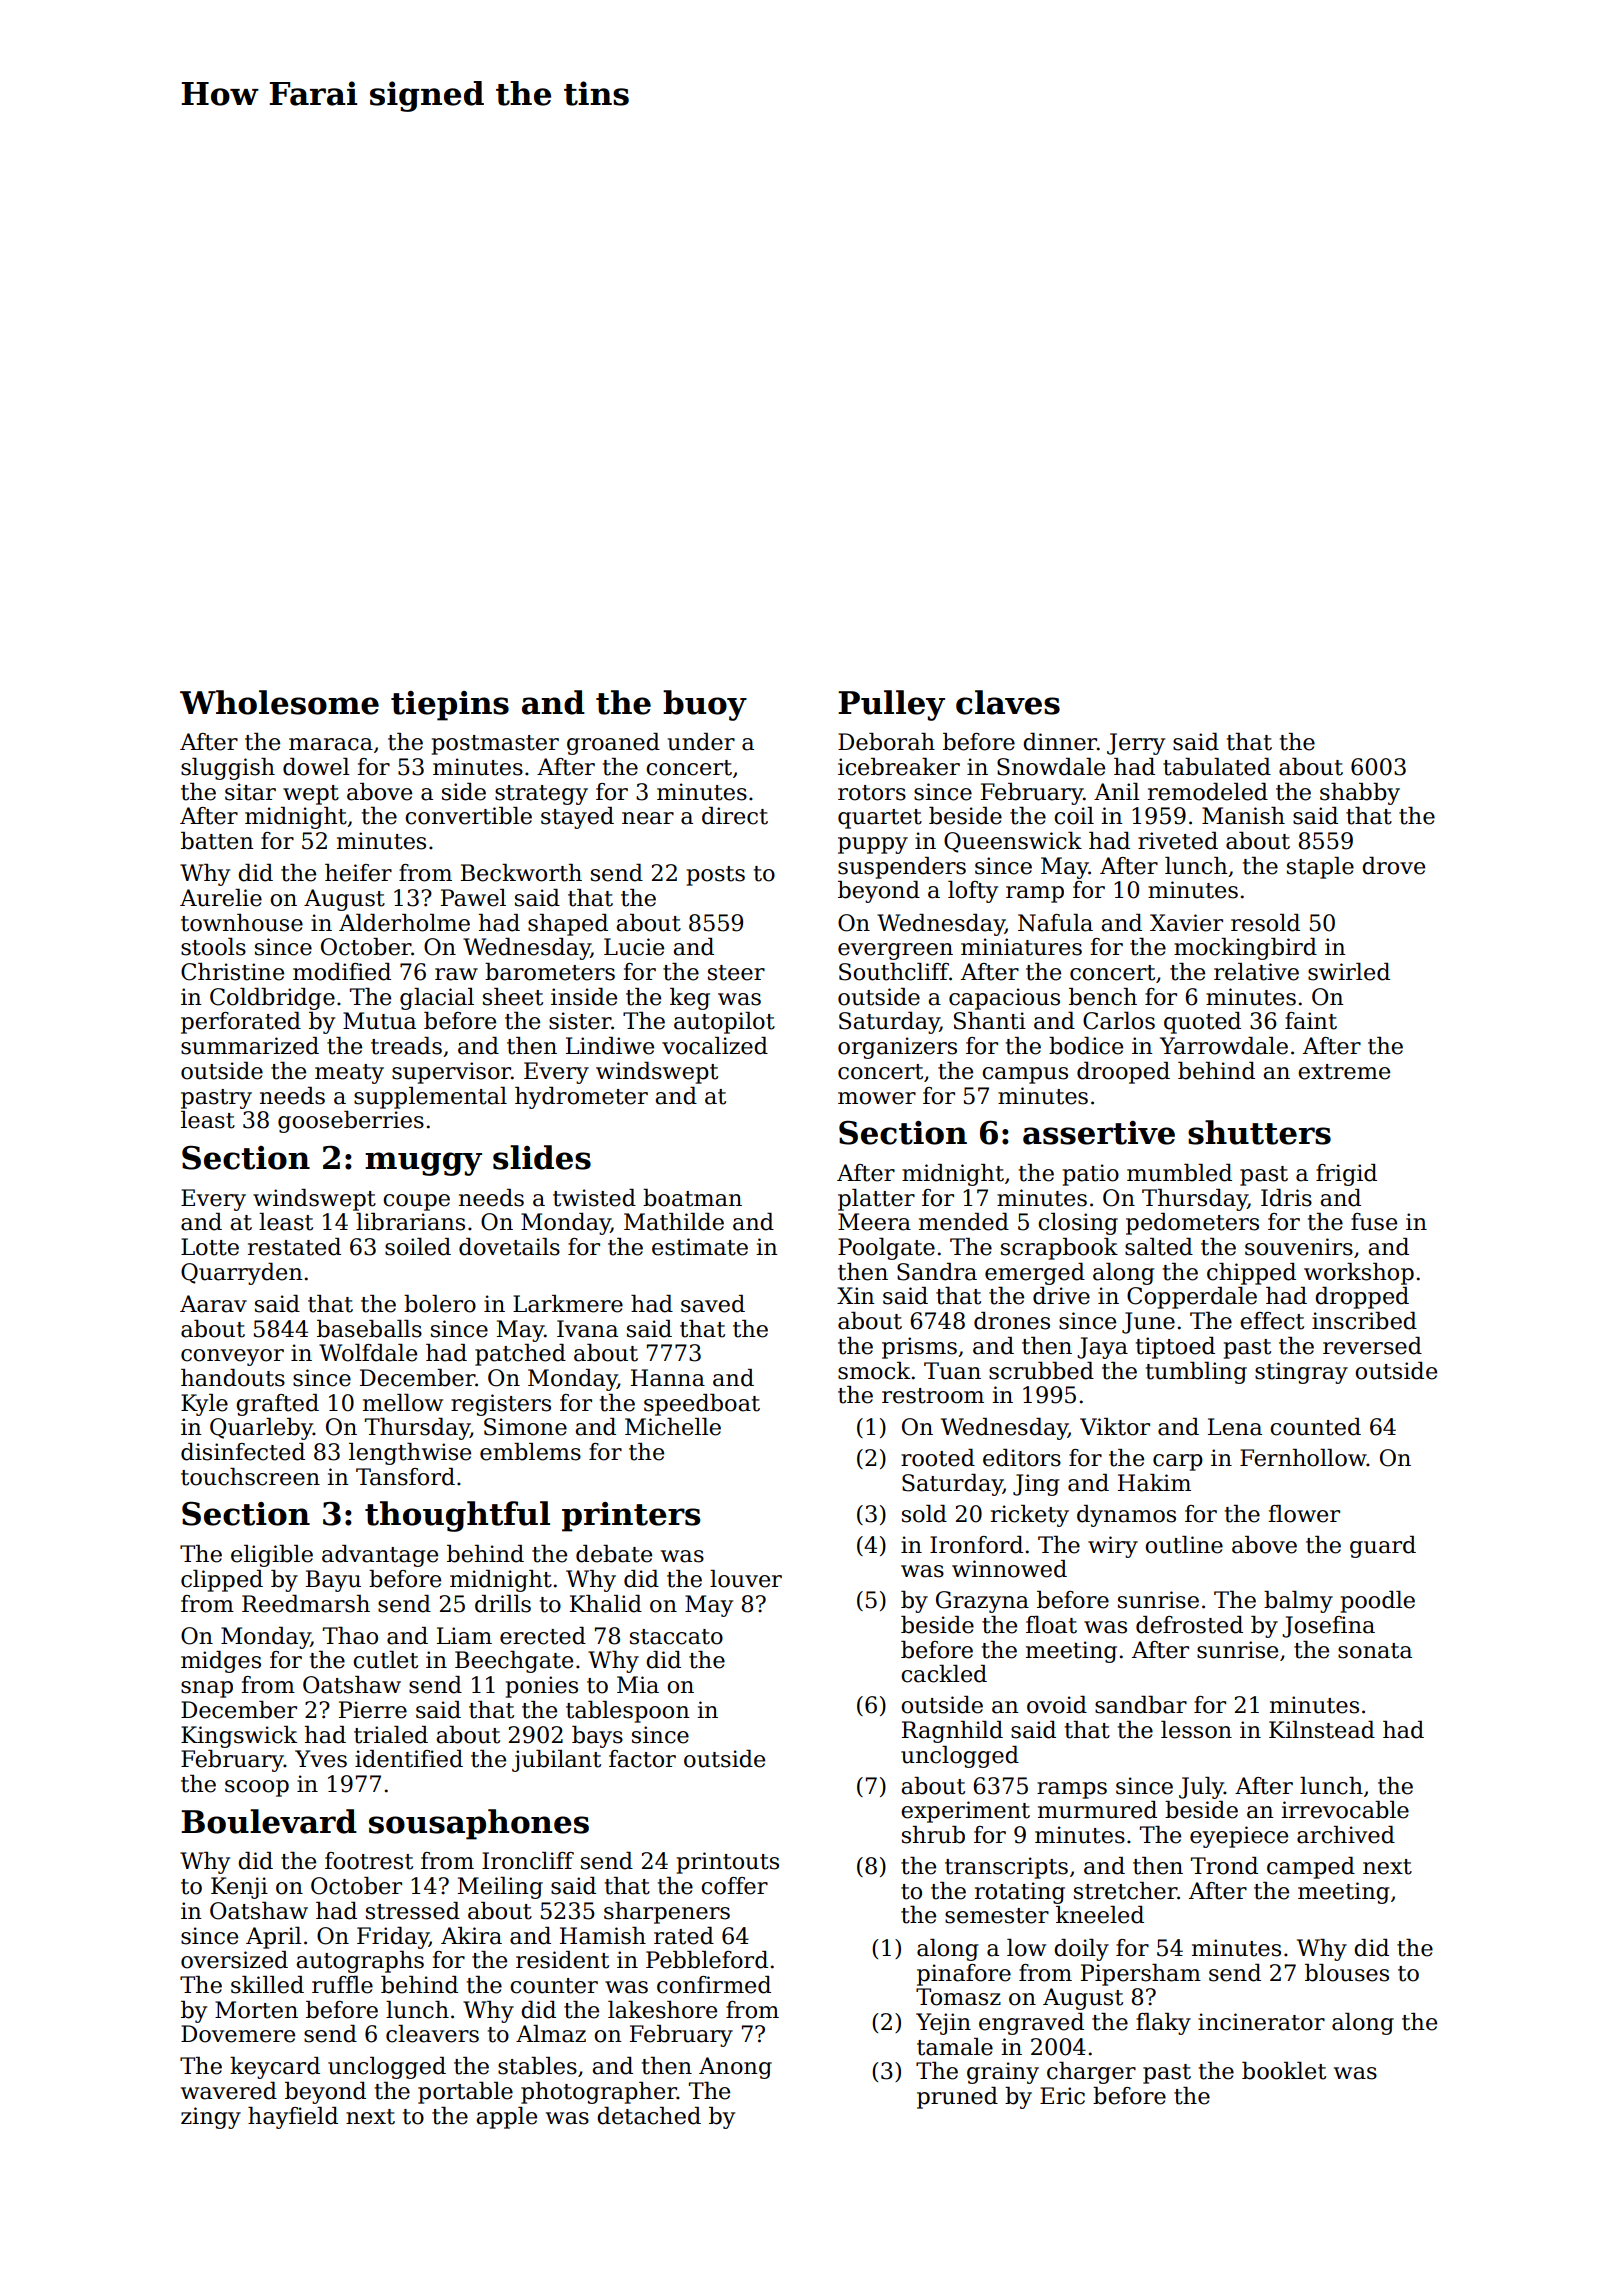 Image resolution: width=1620 pixels, height=2292 pixels. I want to click on Akira, so click(471, 1936).
